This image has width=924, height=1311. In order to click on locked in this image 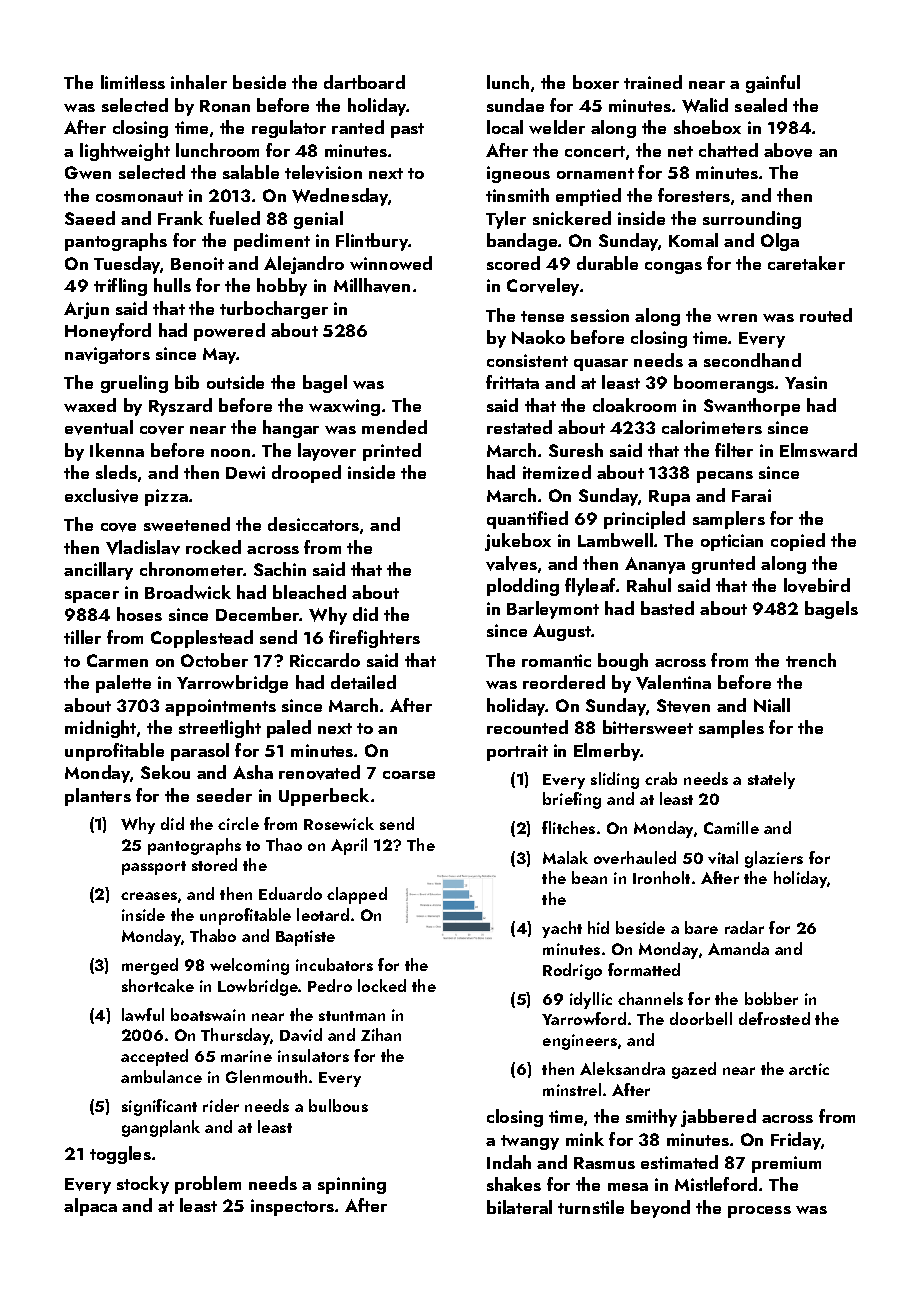, I will do `click(382, 985)`.
